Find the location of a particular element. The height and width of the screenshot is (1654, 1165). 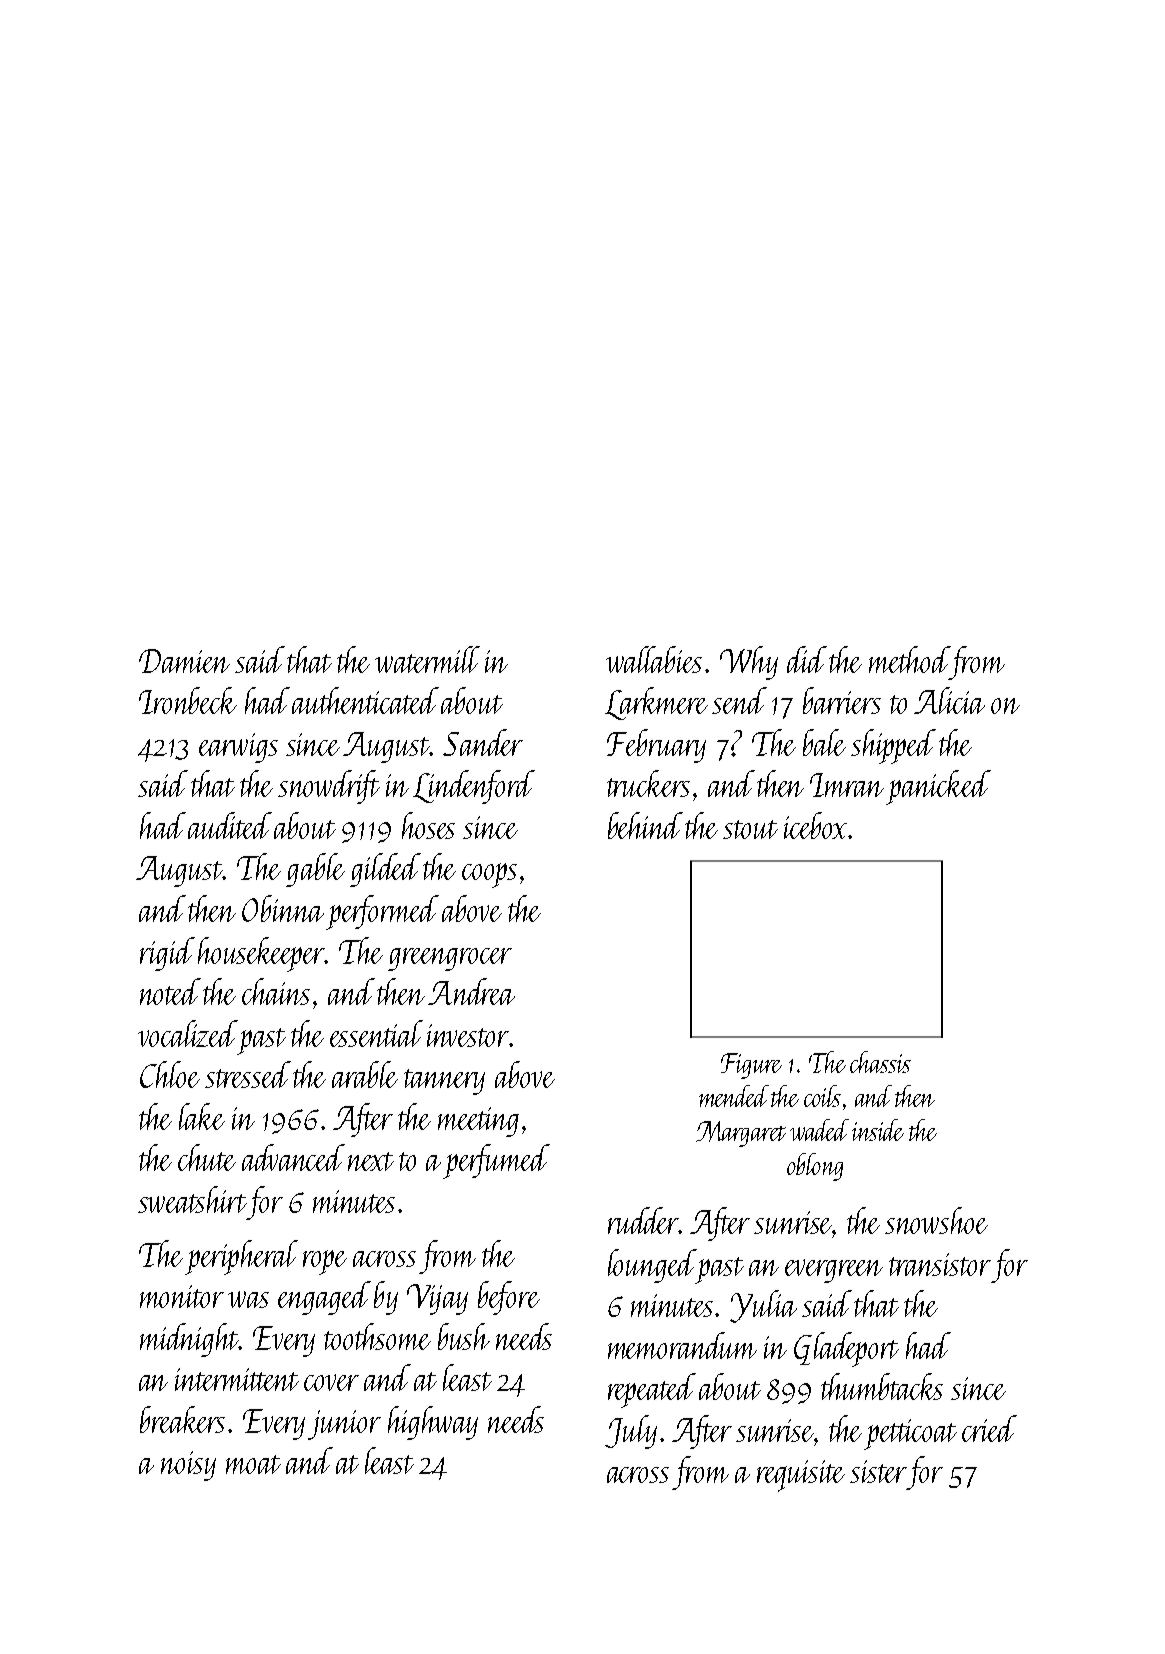

chassis is located at coordinates (880, 1062).
